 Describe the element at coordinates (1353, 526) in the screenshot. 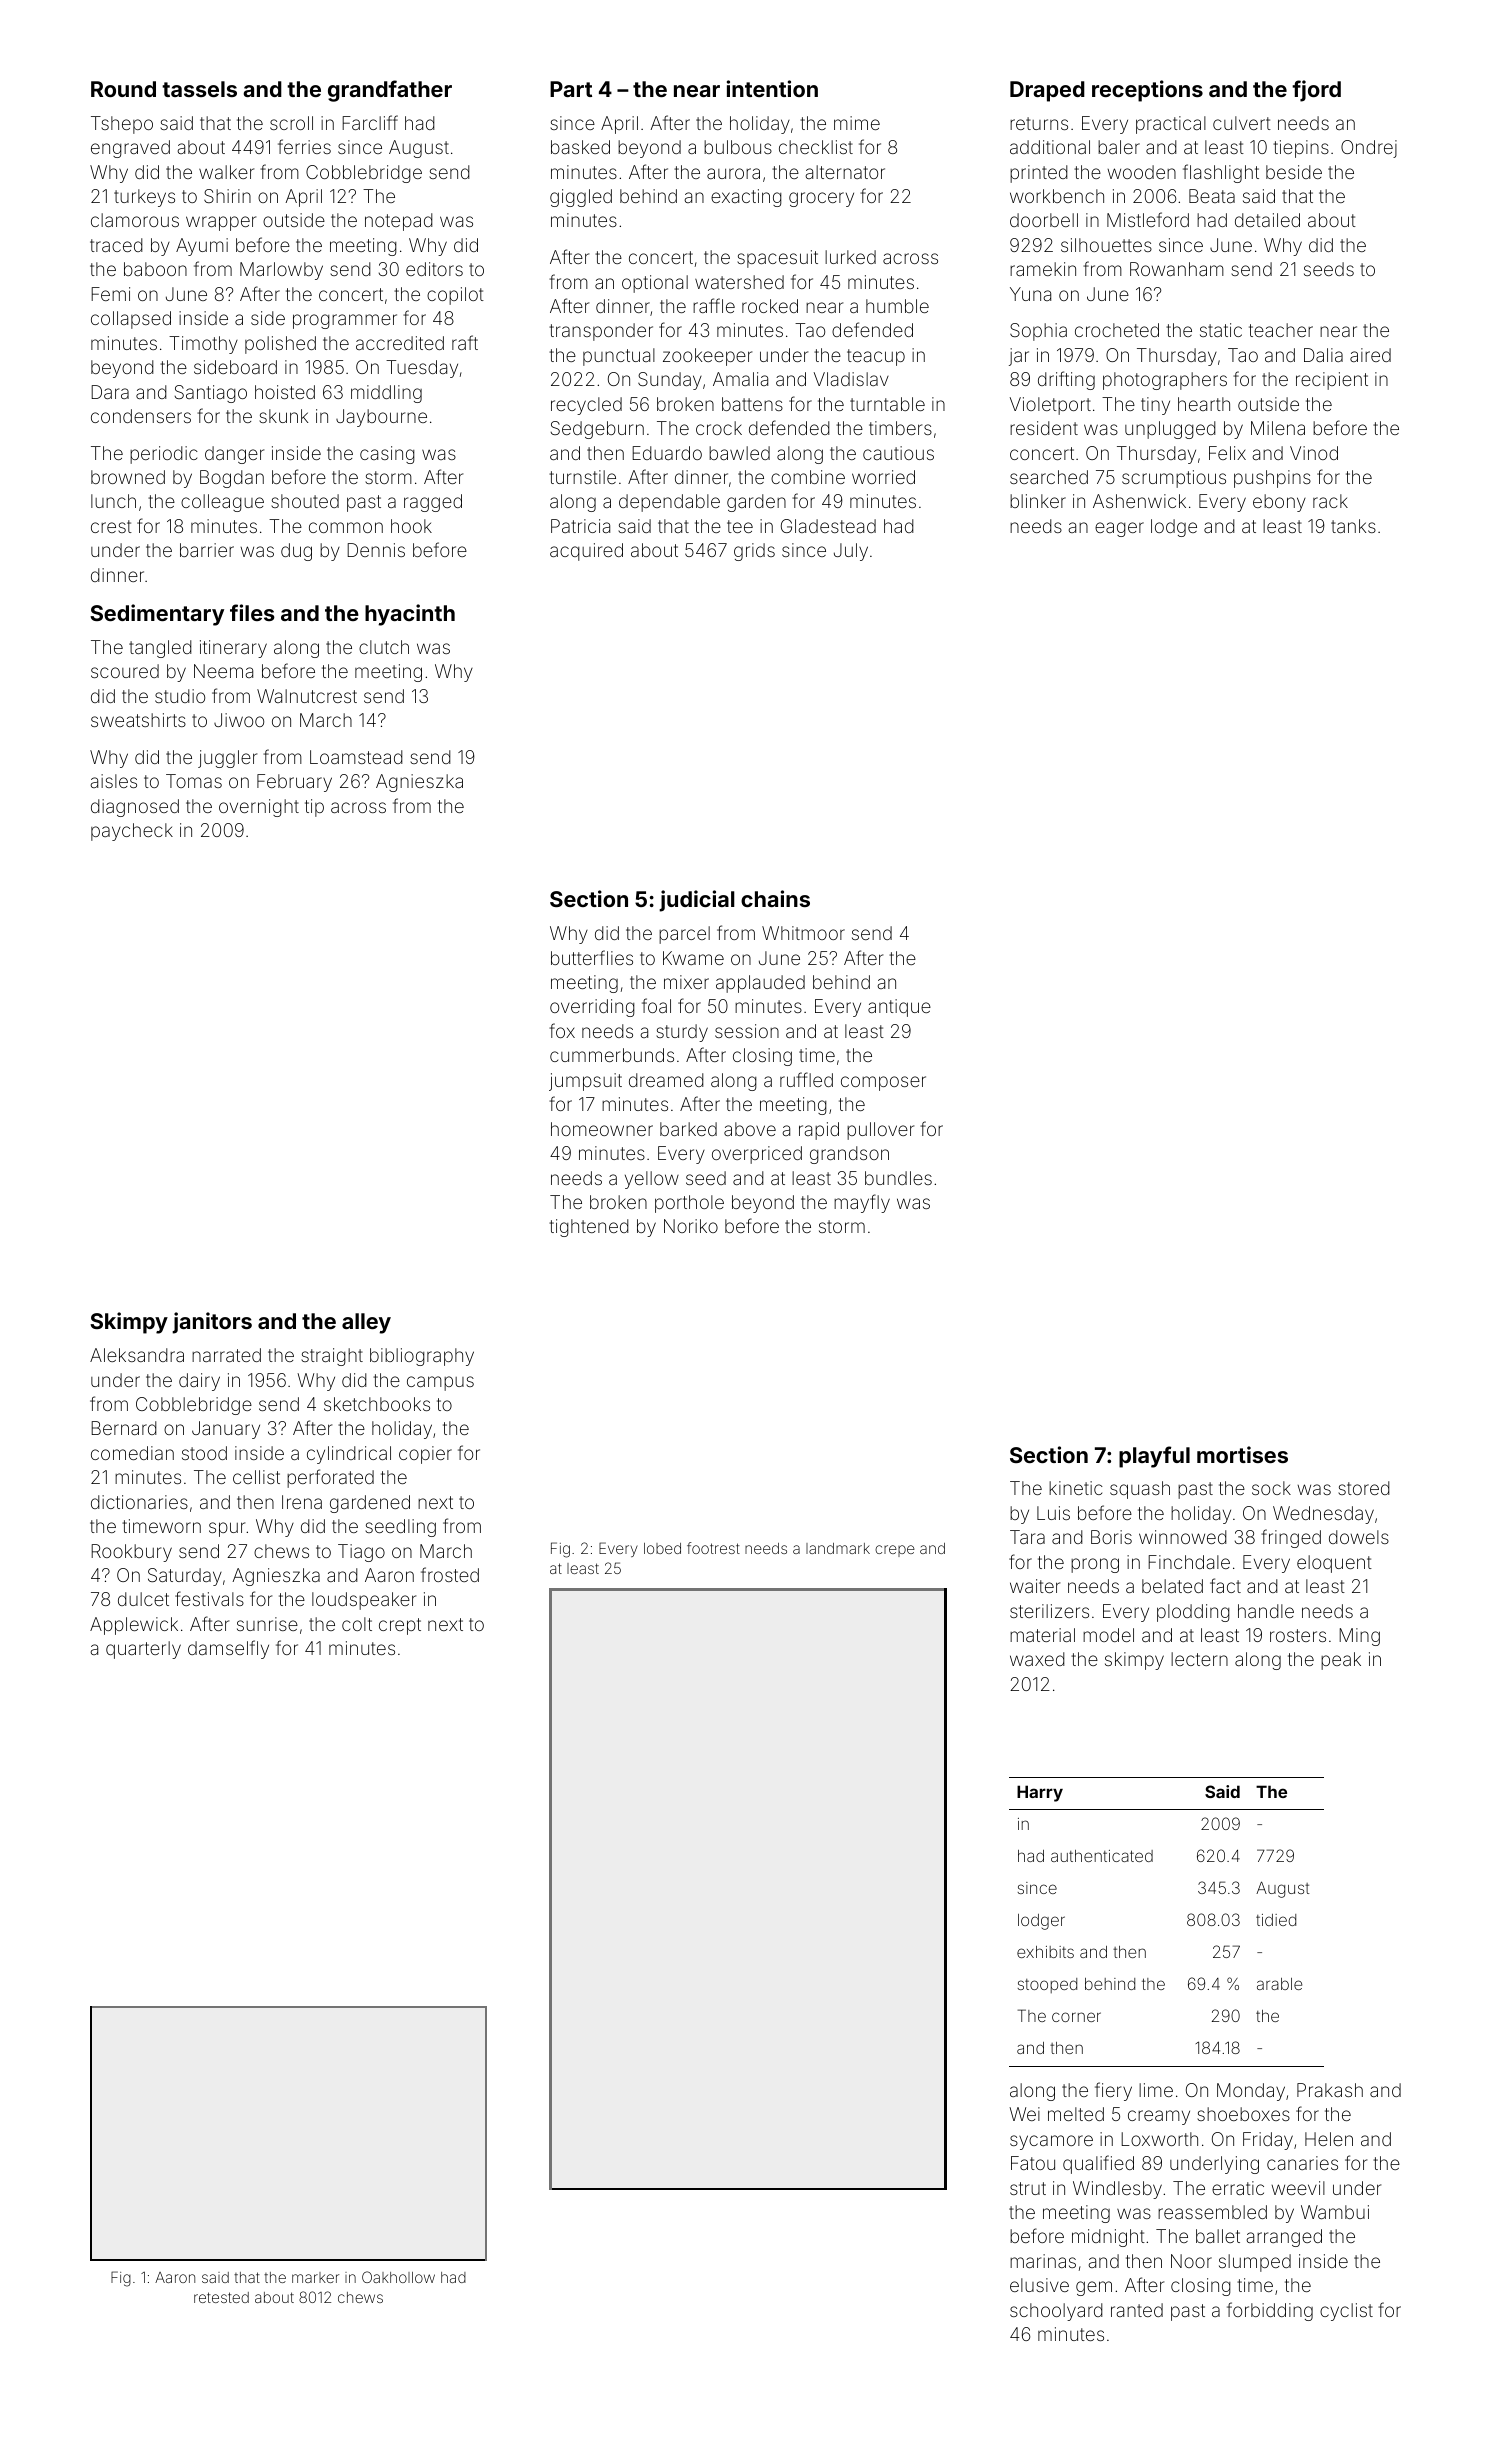

I see `tanks` at that location.
